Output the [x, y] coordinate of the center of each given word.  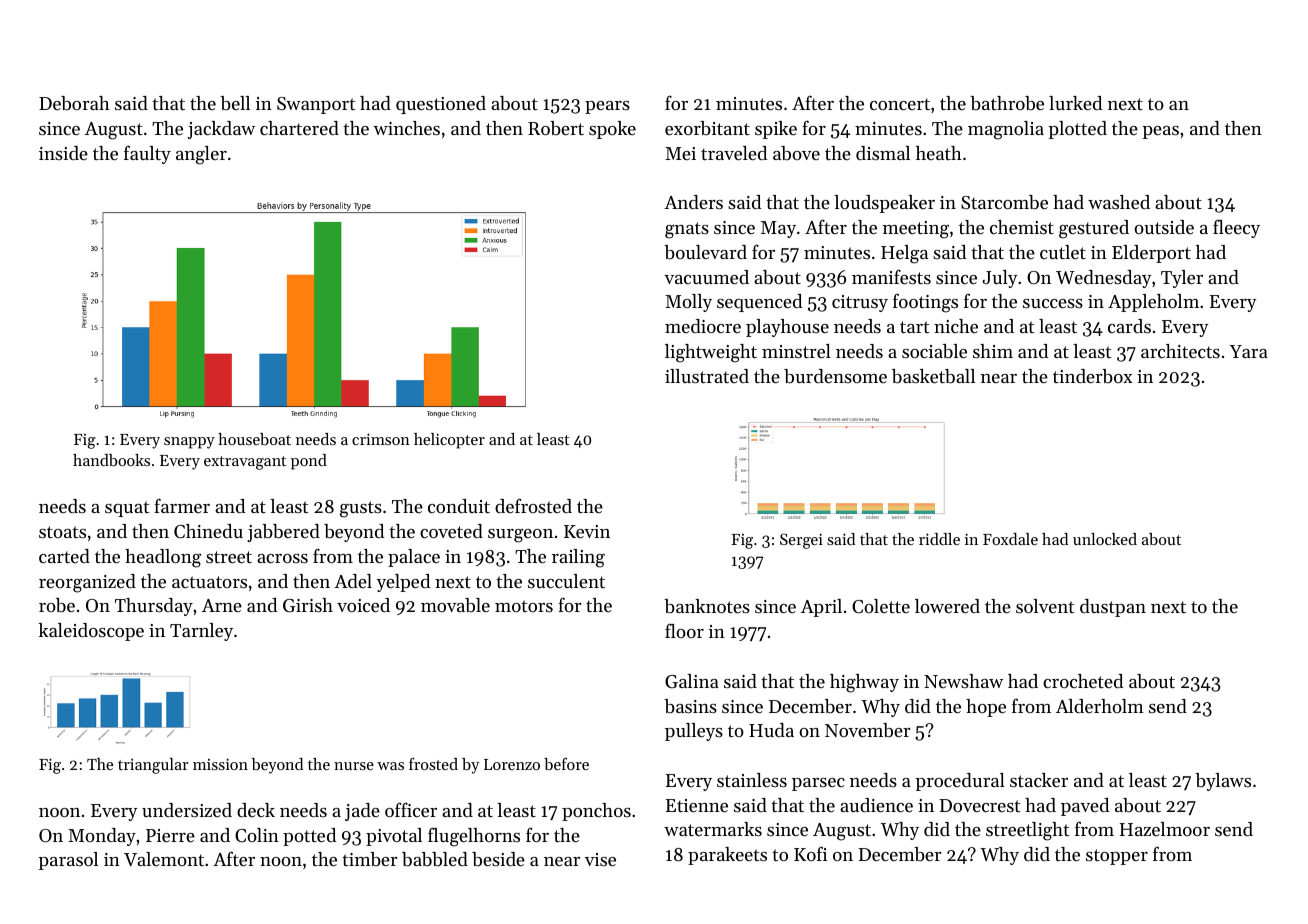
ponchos [596, 812]
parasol [68, 861]
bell [235, 103]
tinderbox [1093, 376]
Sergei [801, 541]
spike [776, 130]
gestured [1094, 229]
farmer [182, 505]
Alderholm [1100, 706]
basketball [933, 376]
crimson [381, 439]
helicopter [449, 441]
